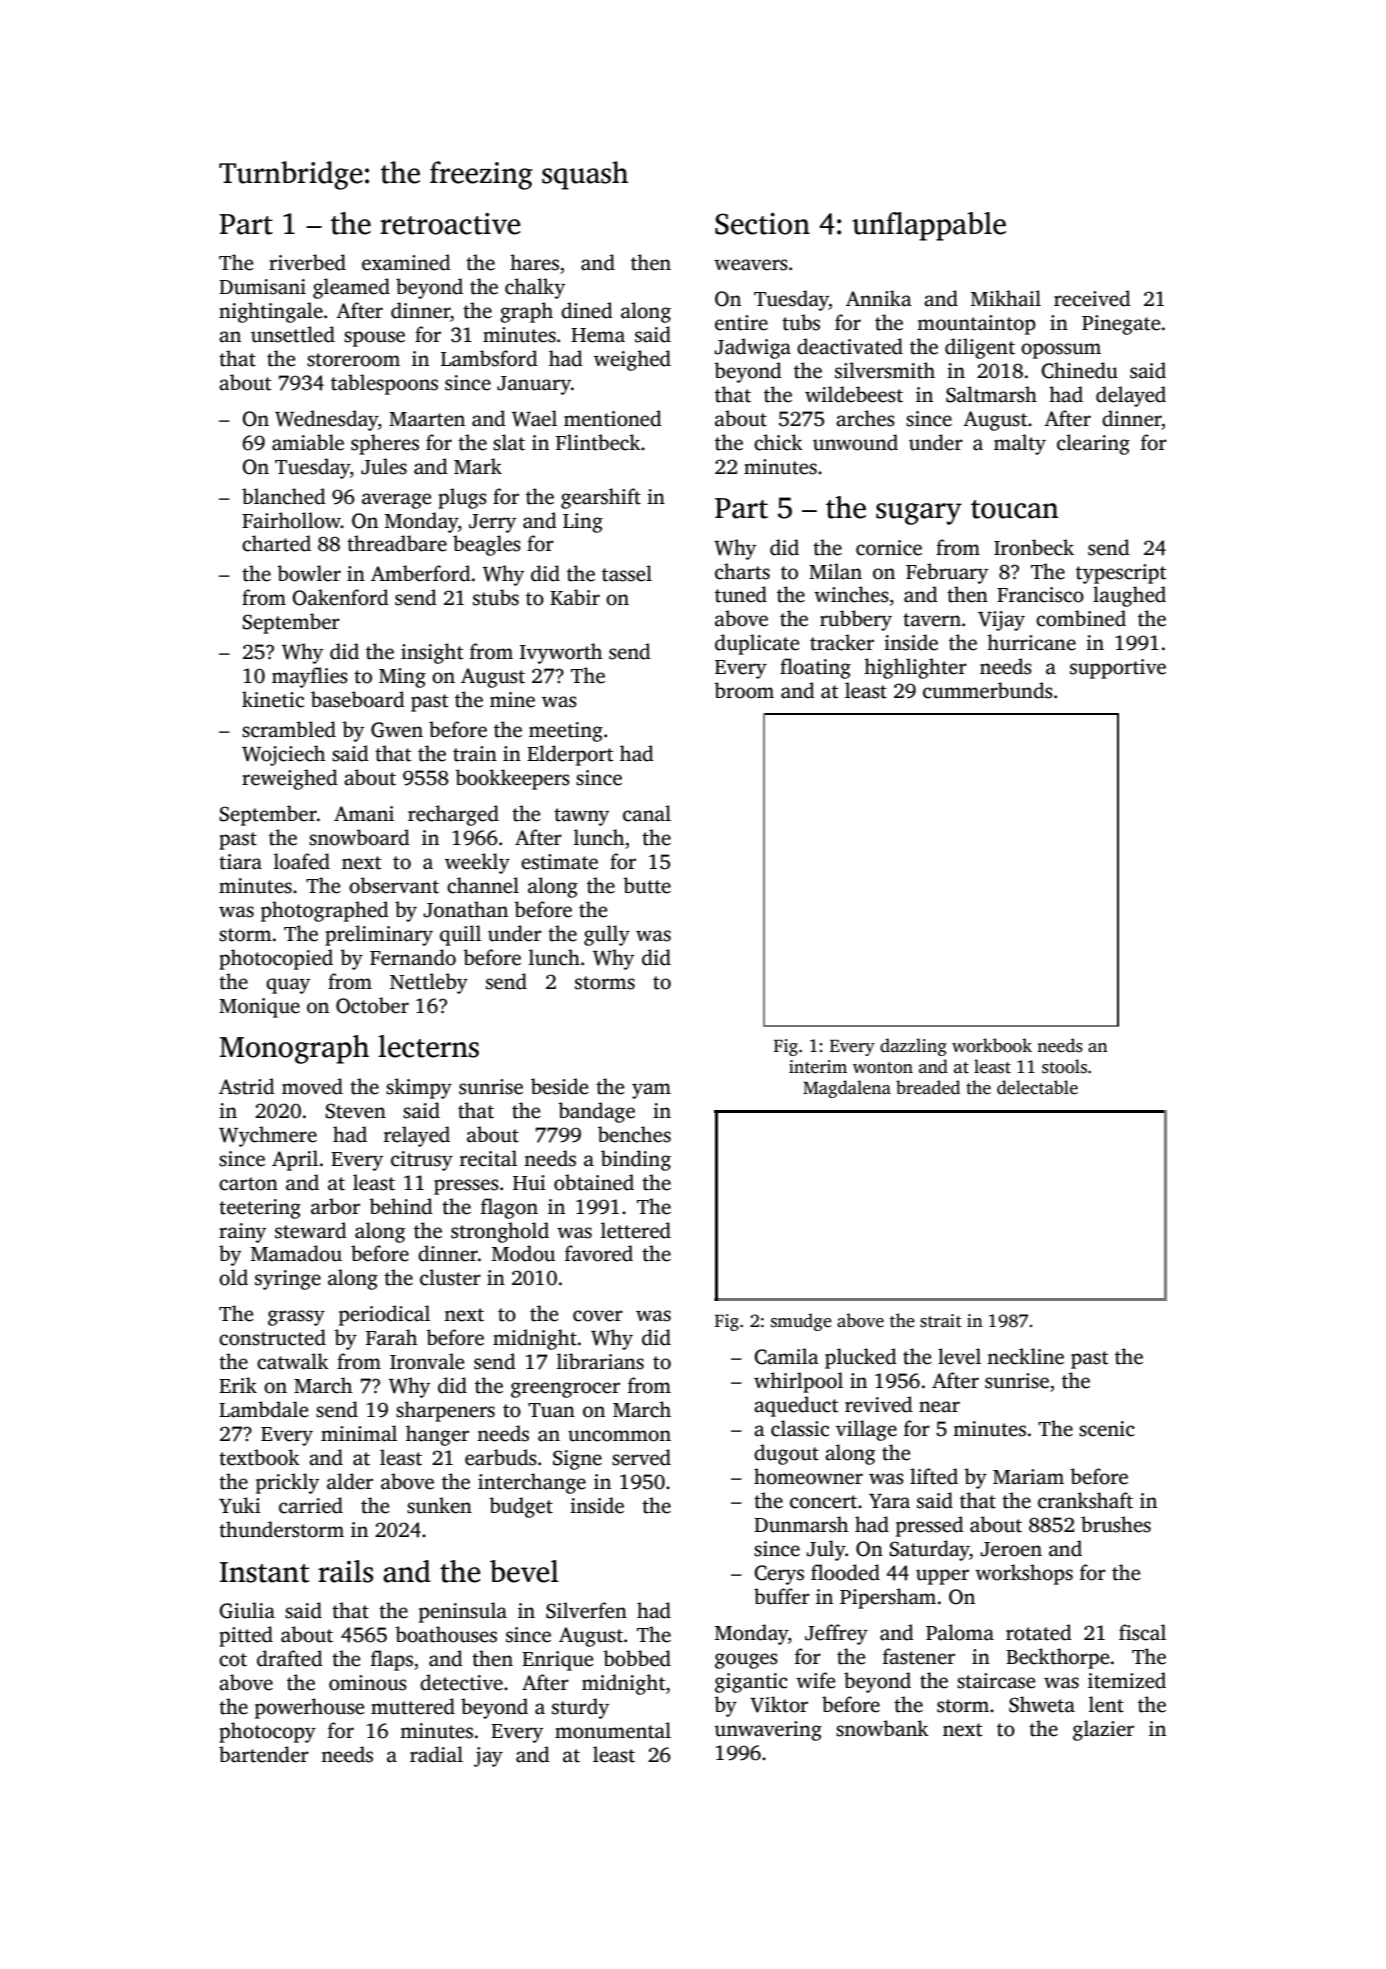 The width and height of the screenshot is (1386, 1969). Describe the element at coordinates (402, 678) in the screenshot. I see `Ming` at that location.
